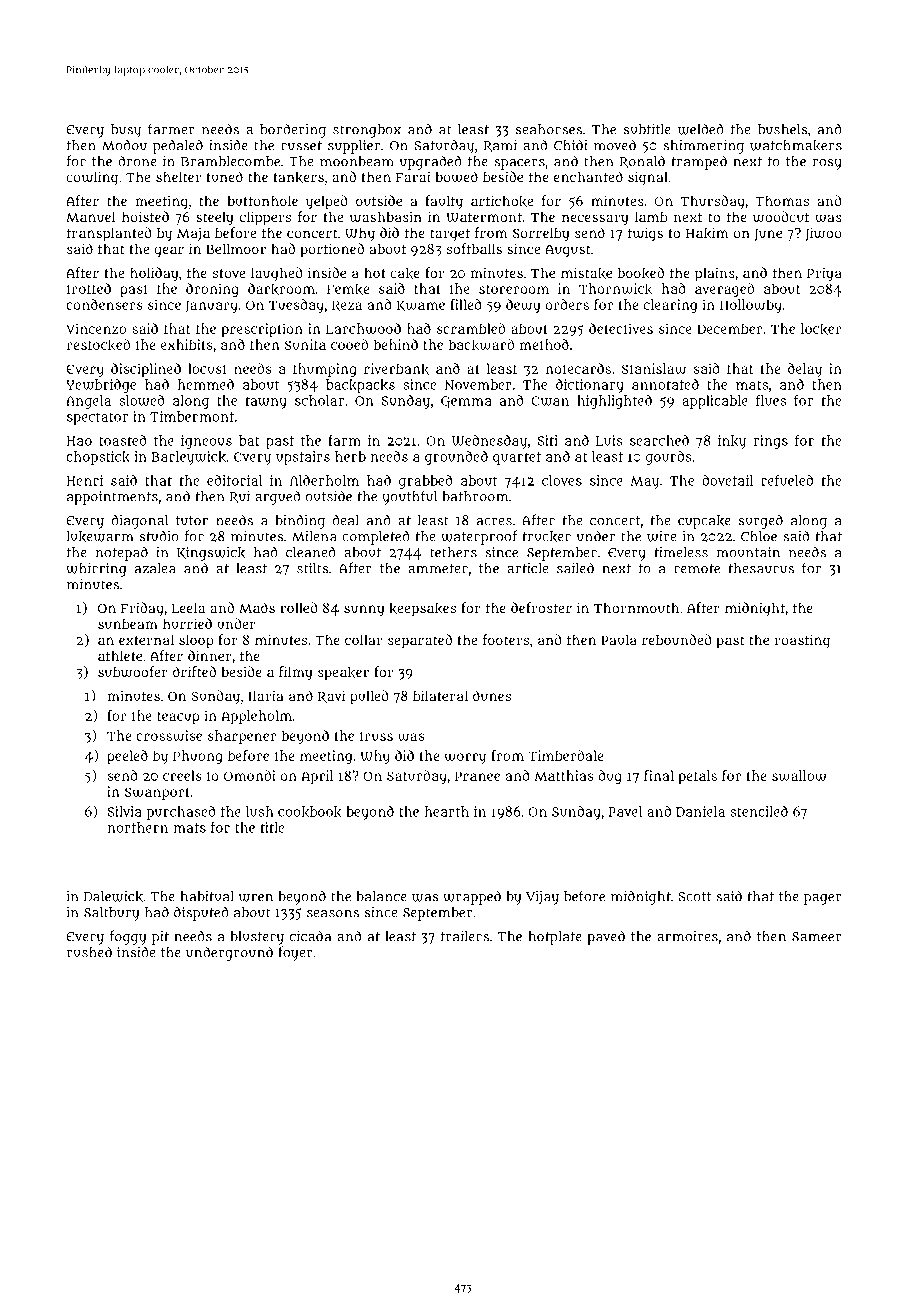  I want to click on riverbank, so click(396, 369).
